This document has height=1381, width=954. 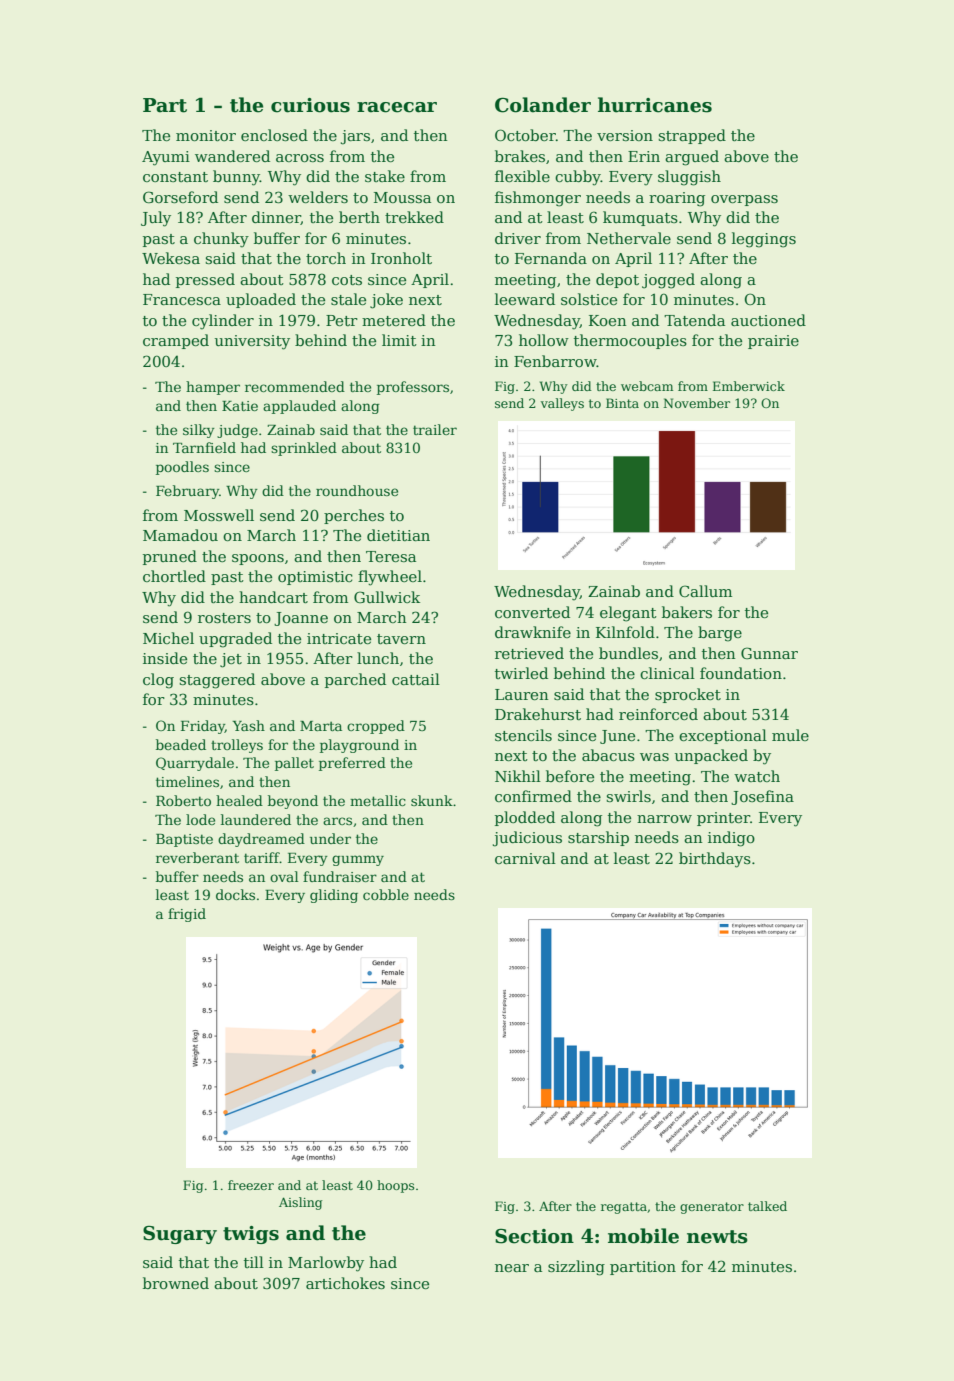 What do you see at coordinates (628, 614) in the document?
I see `elegant` at bounding box center [628, 614].
